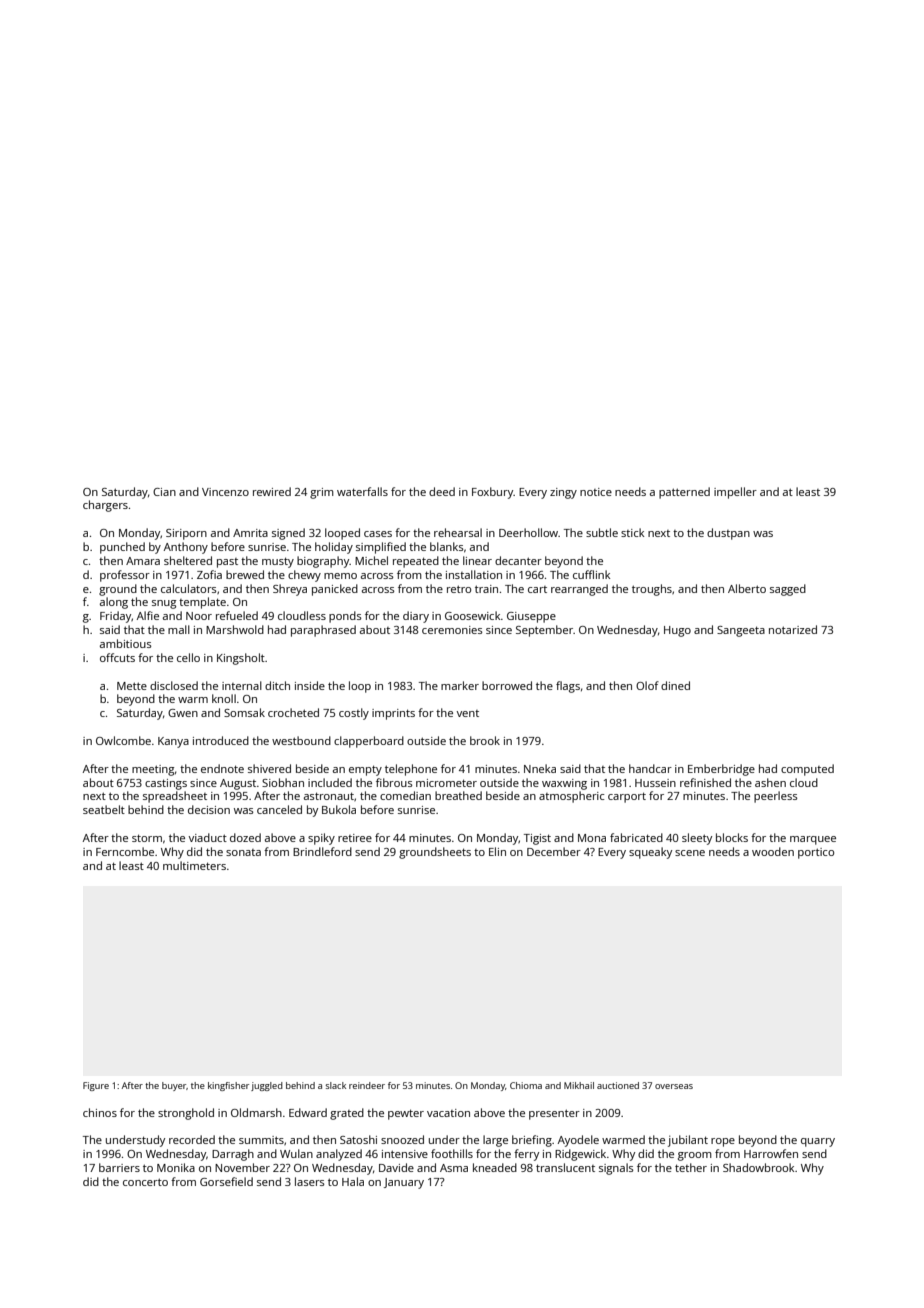  Describe the element at coordinates (367, 1085) in the screenshot. I see `reindeer` at that location.
